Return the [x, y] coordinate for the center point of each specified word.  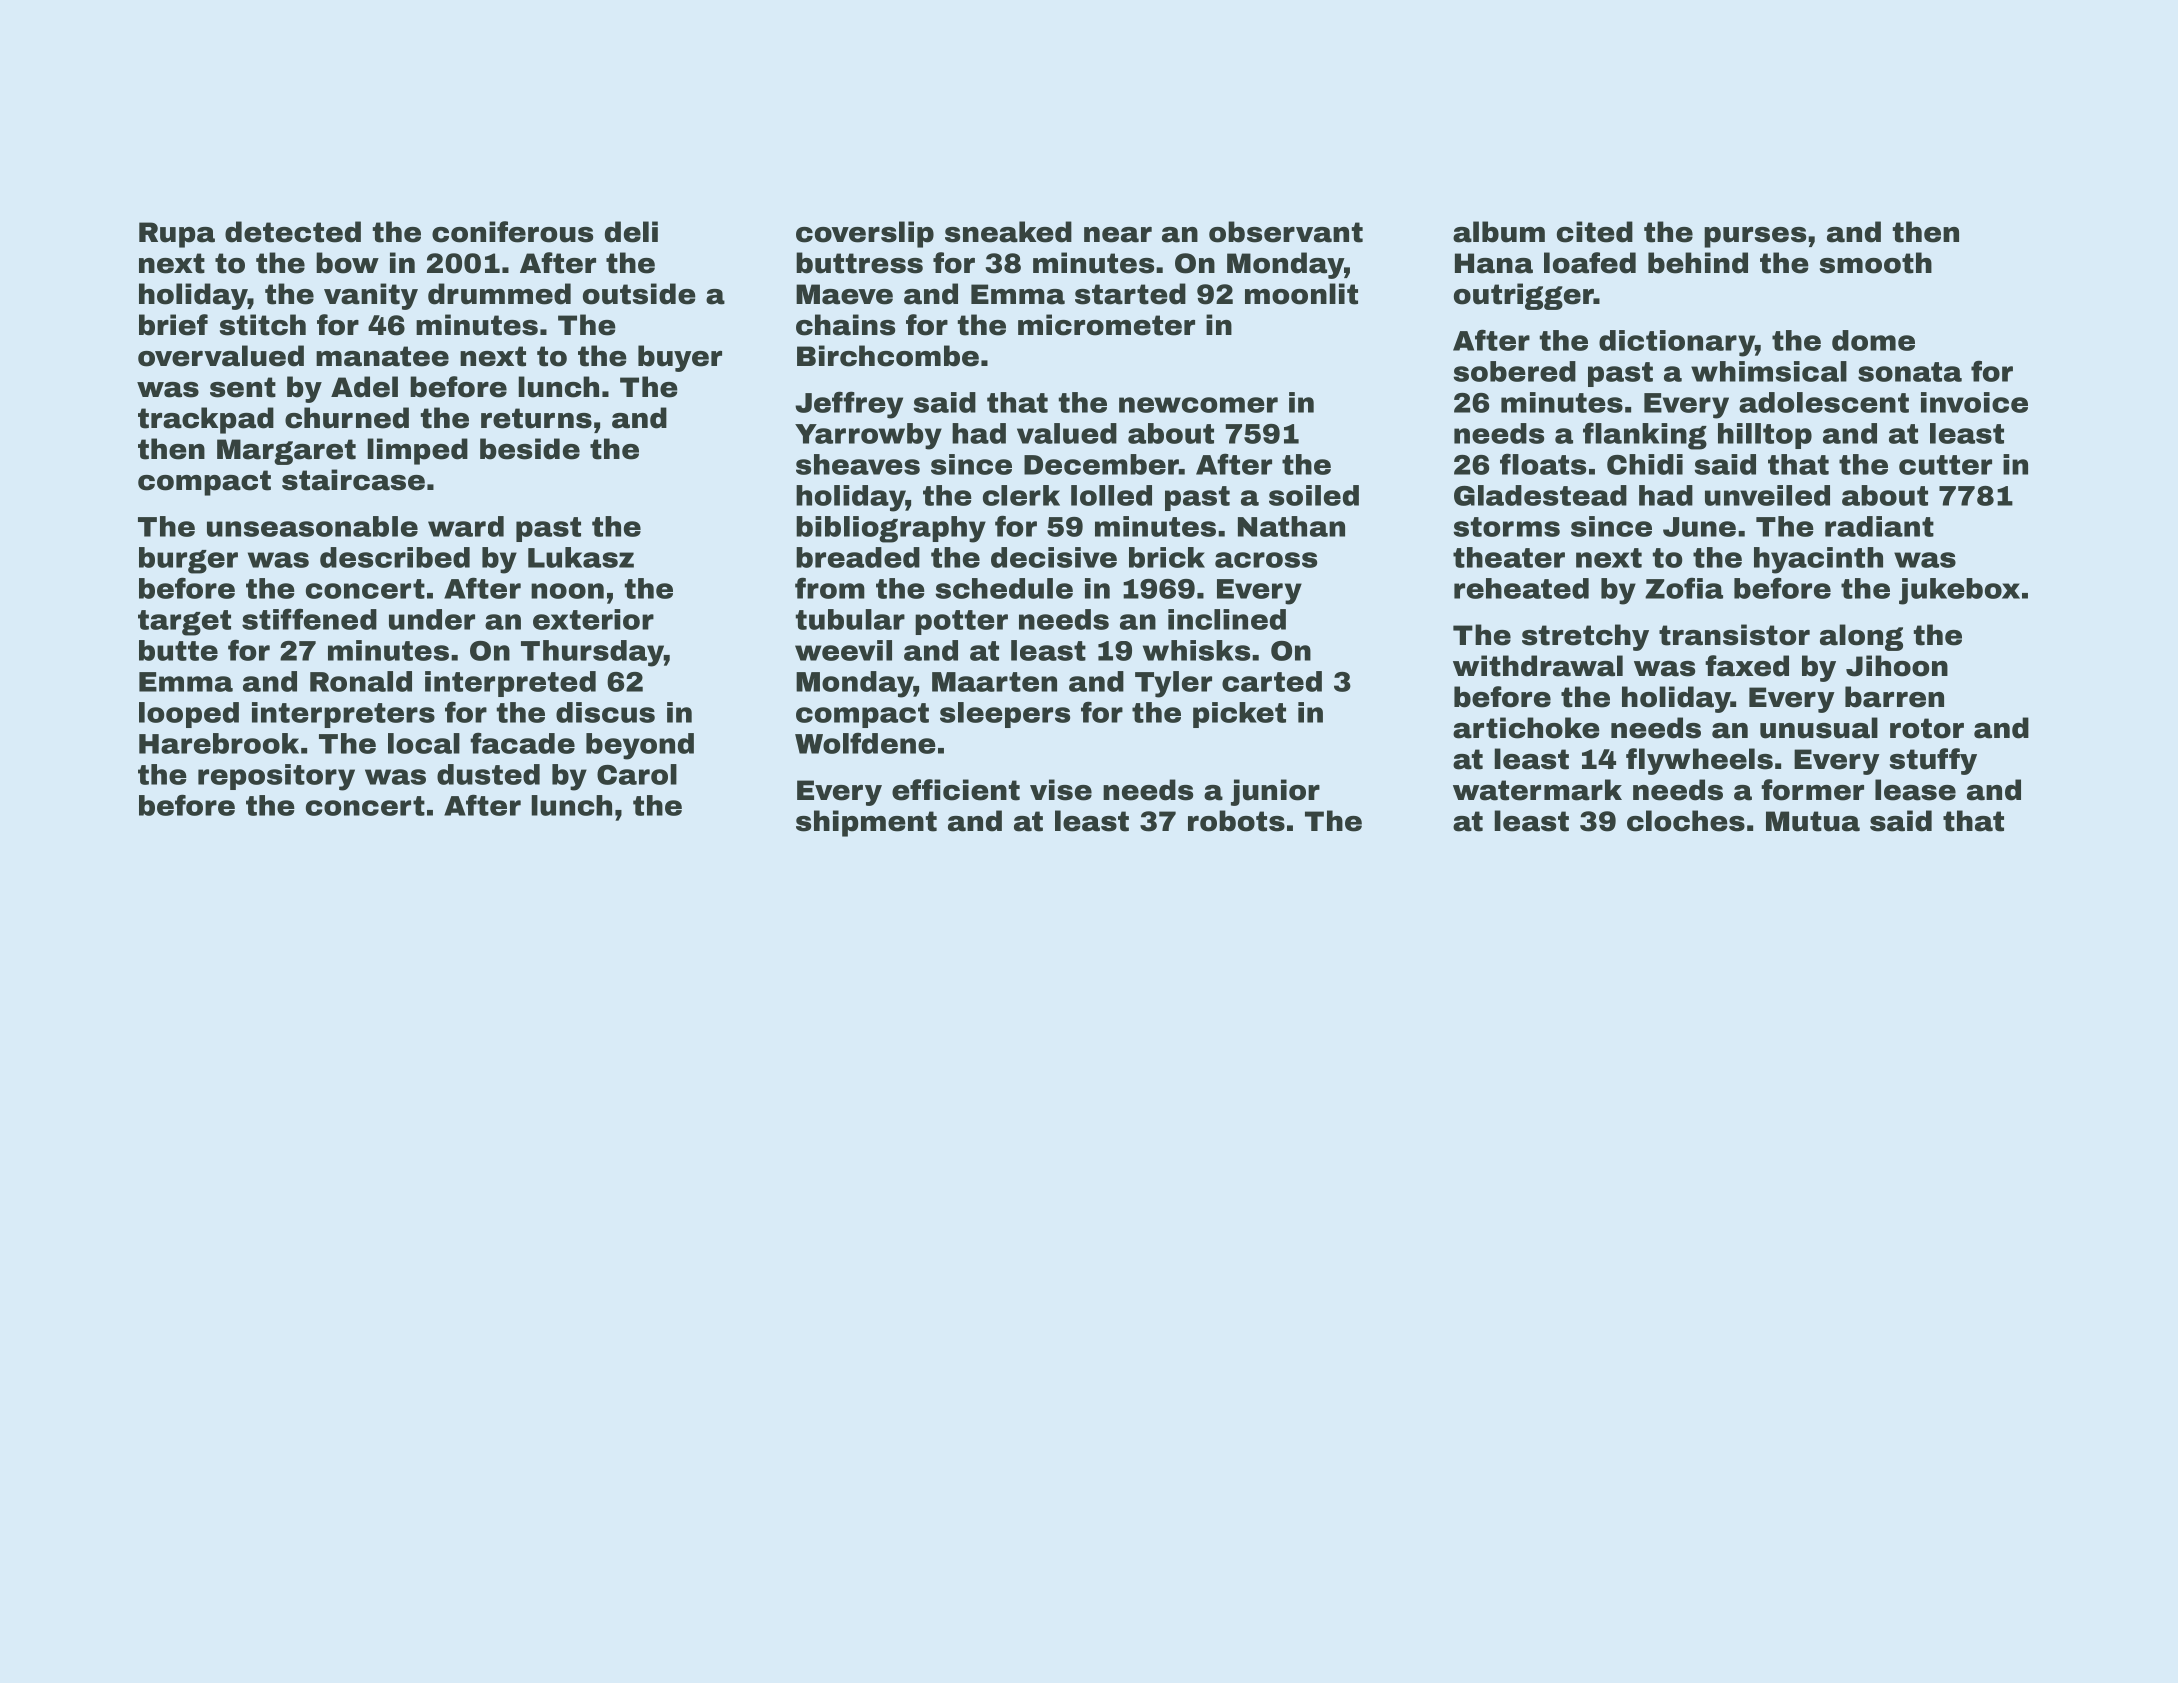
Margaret [286, 452]
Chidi [1645, 464]
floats [1543, 464]
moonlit [1301, 294]
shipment [866, 823]
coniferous [512, 232]
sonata [1910, 372]
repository [276, 777]
